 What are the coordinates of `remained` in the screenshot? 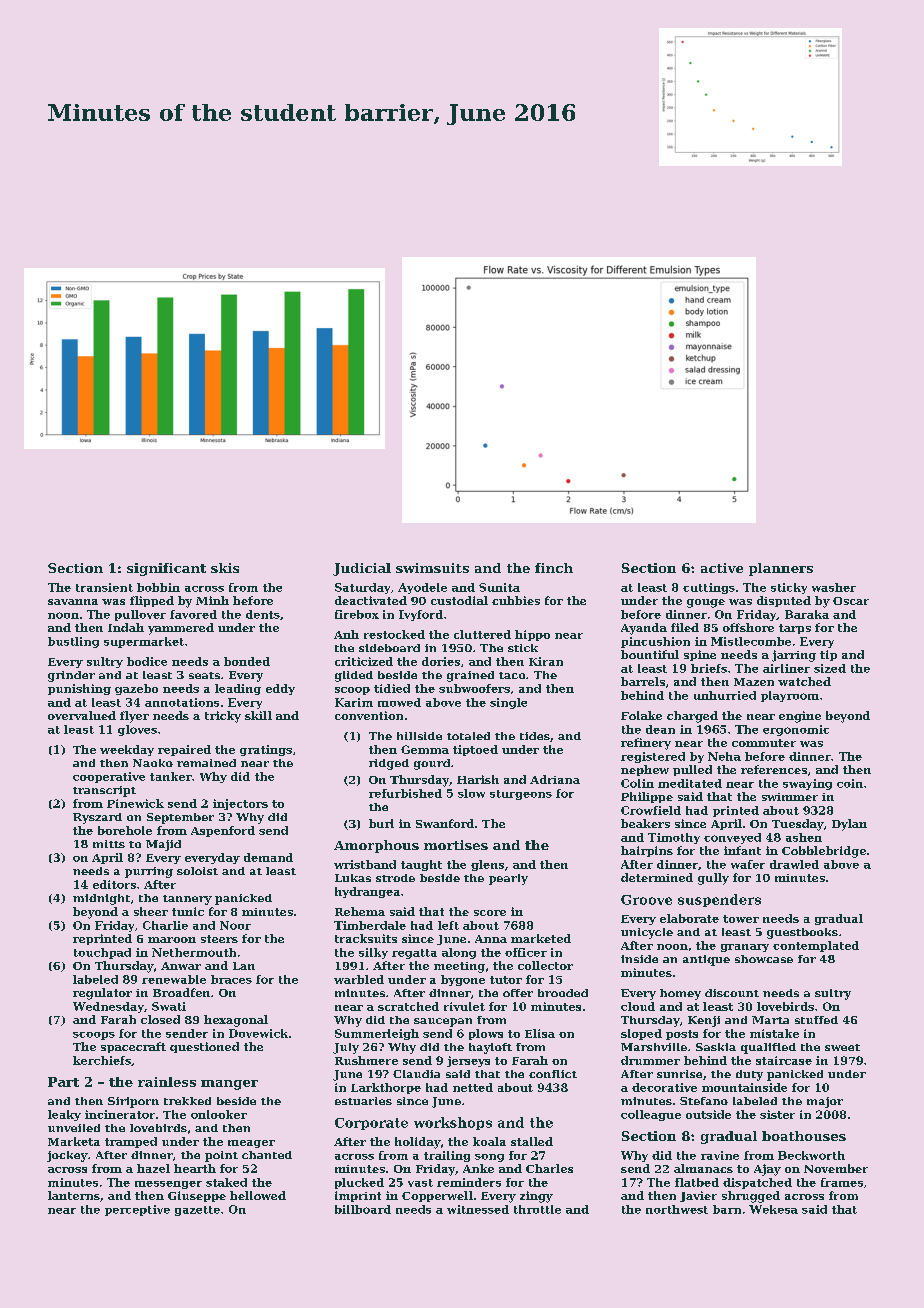 It's located at (206, 763).
